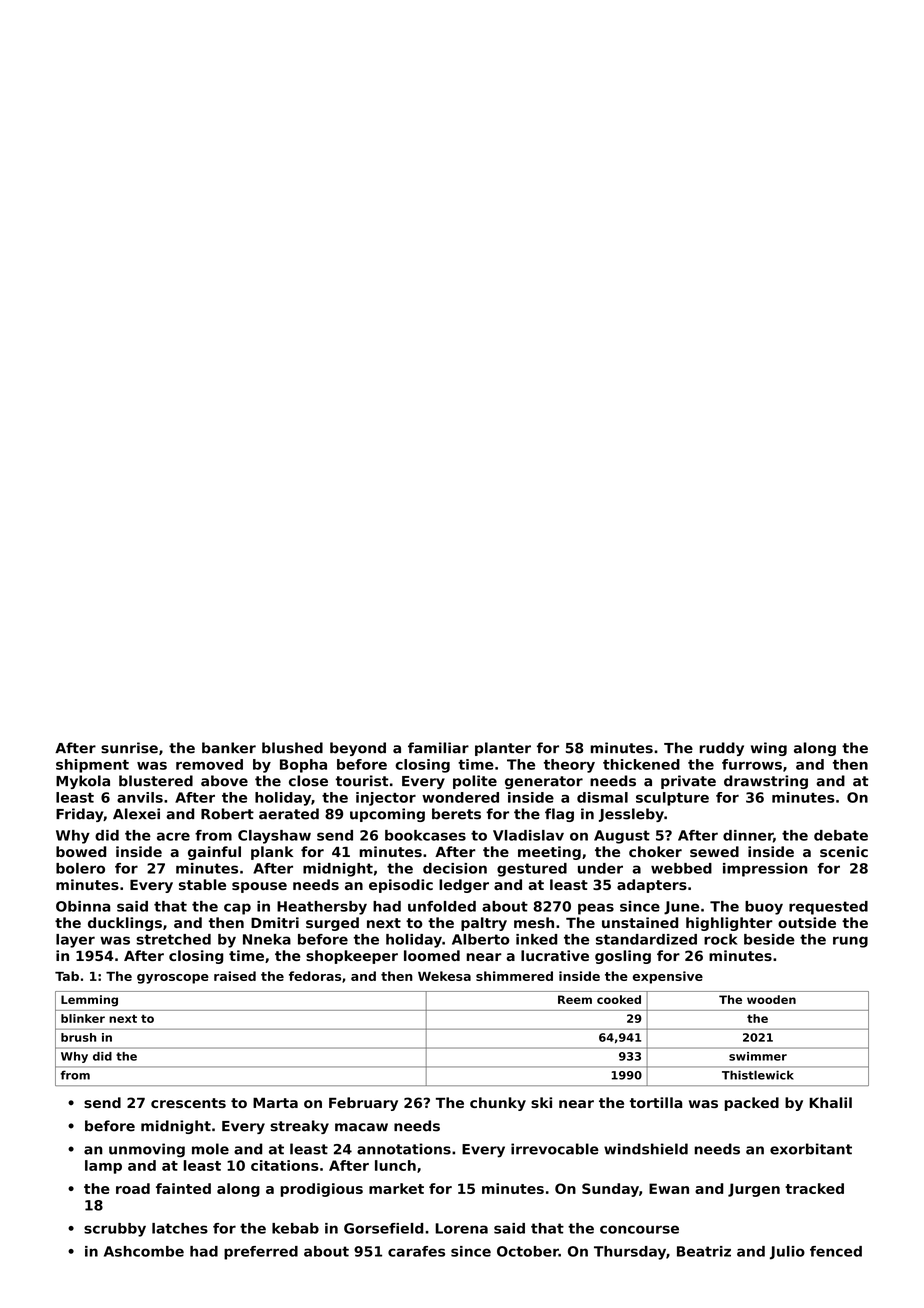 The width and height of the document is (924, 1308). I want to click on Gorsefield, so click(384, 1228).
